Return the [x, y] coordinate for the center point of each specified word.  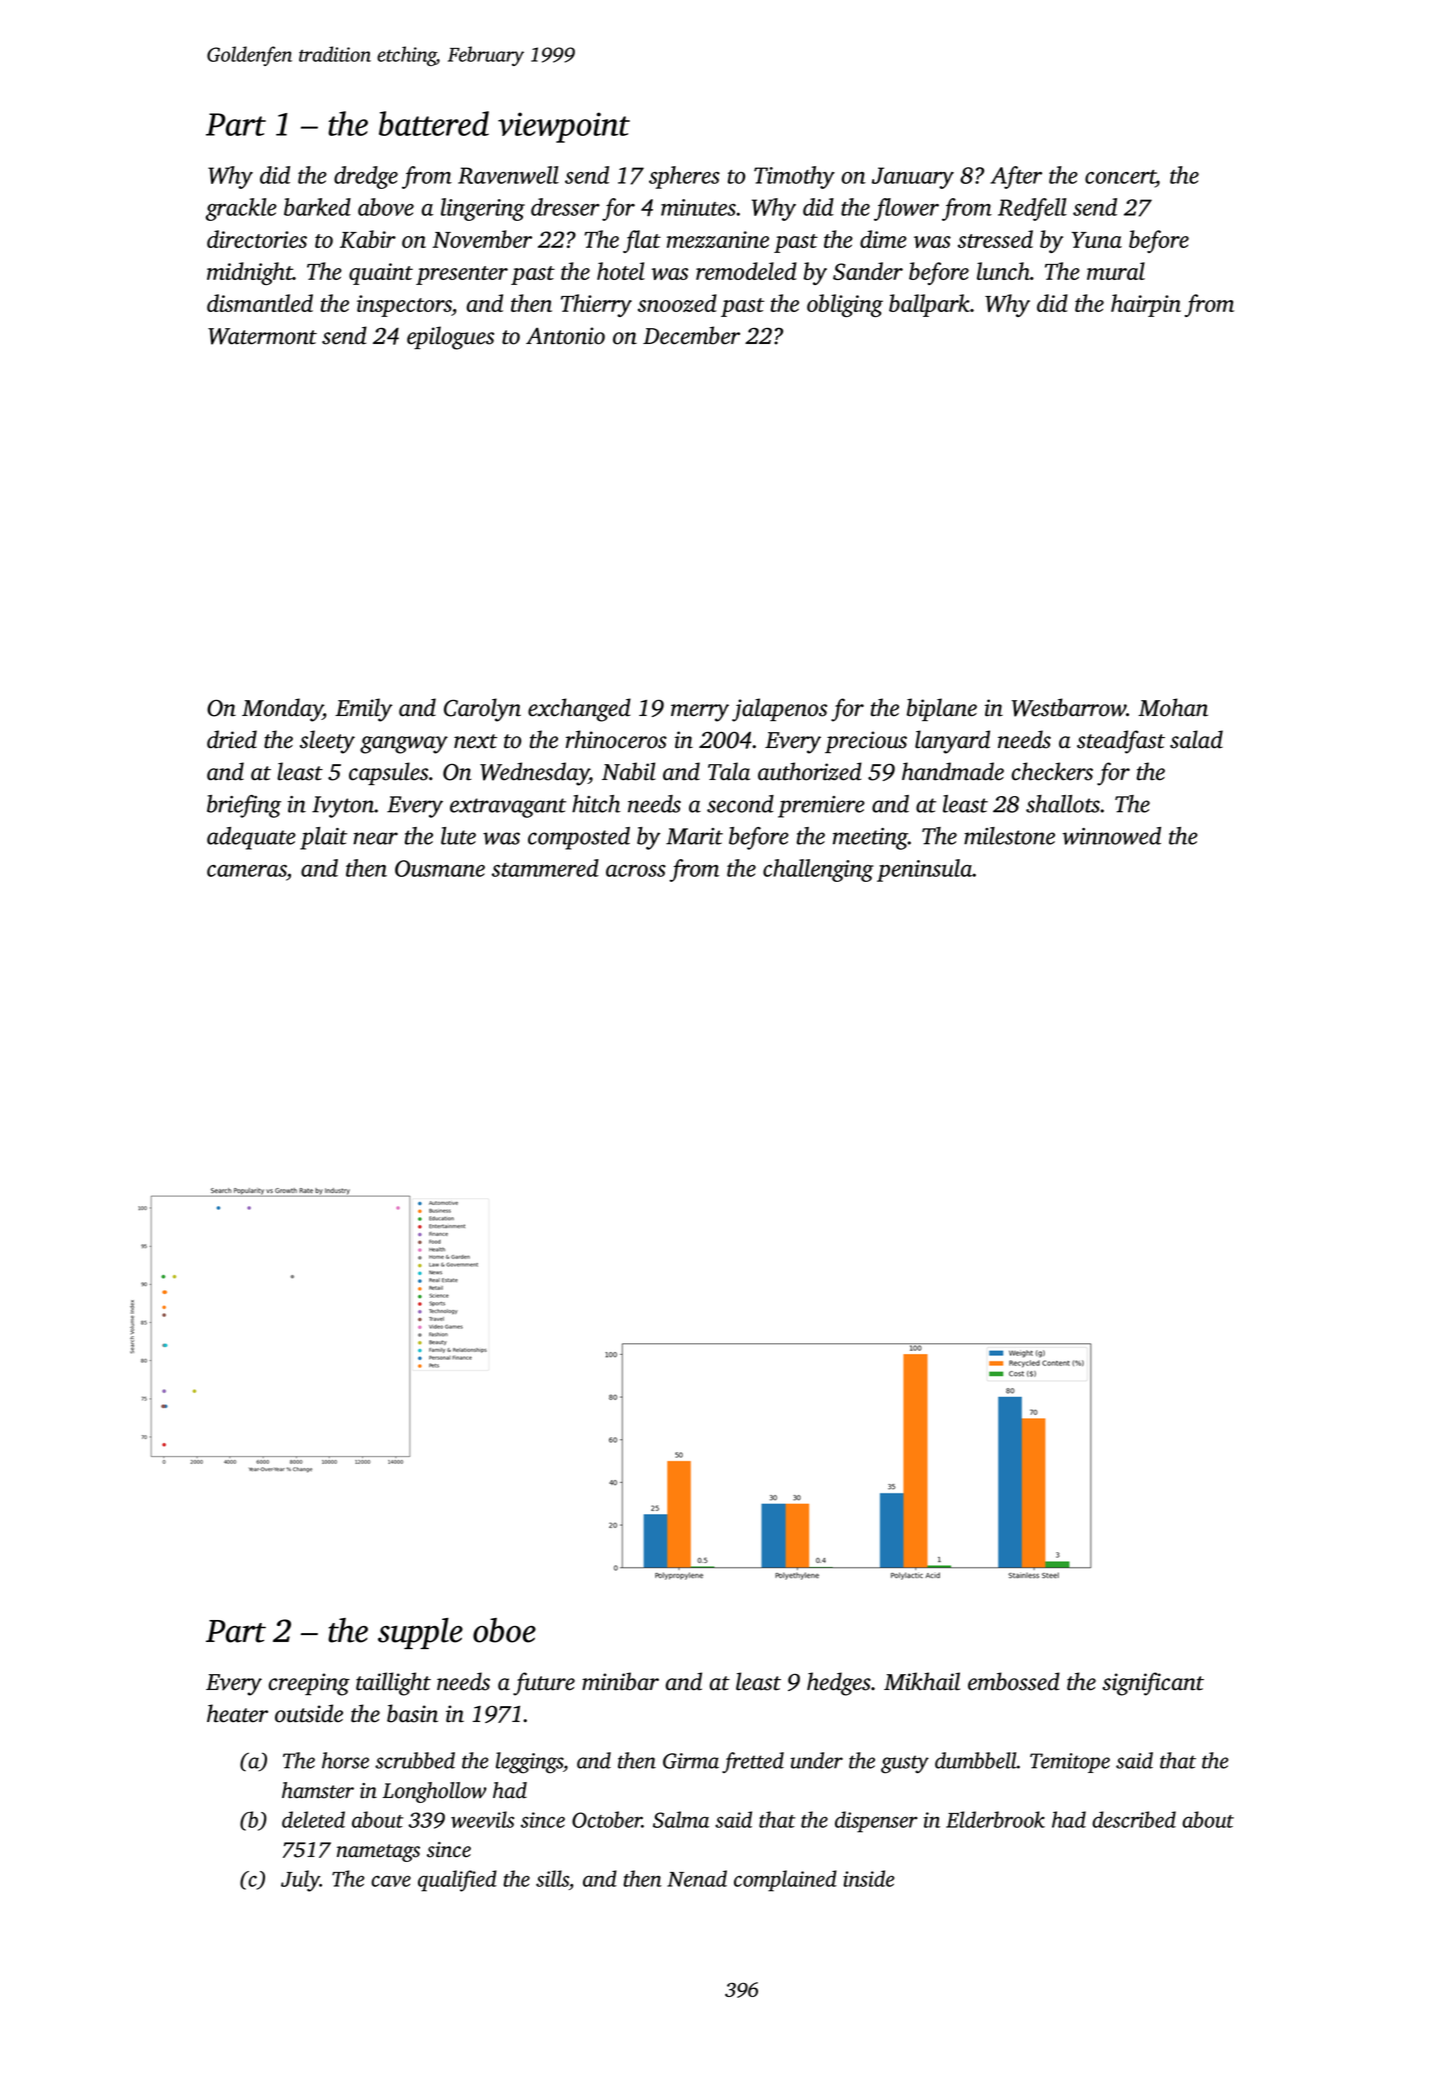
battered [434, 123]
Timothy [794, 177]
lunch [1003, 271]
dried [232, 739]
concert [1120, 177]
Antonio [565, 336]
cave [391, 1881]
